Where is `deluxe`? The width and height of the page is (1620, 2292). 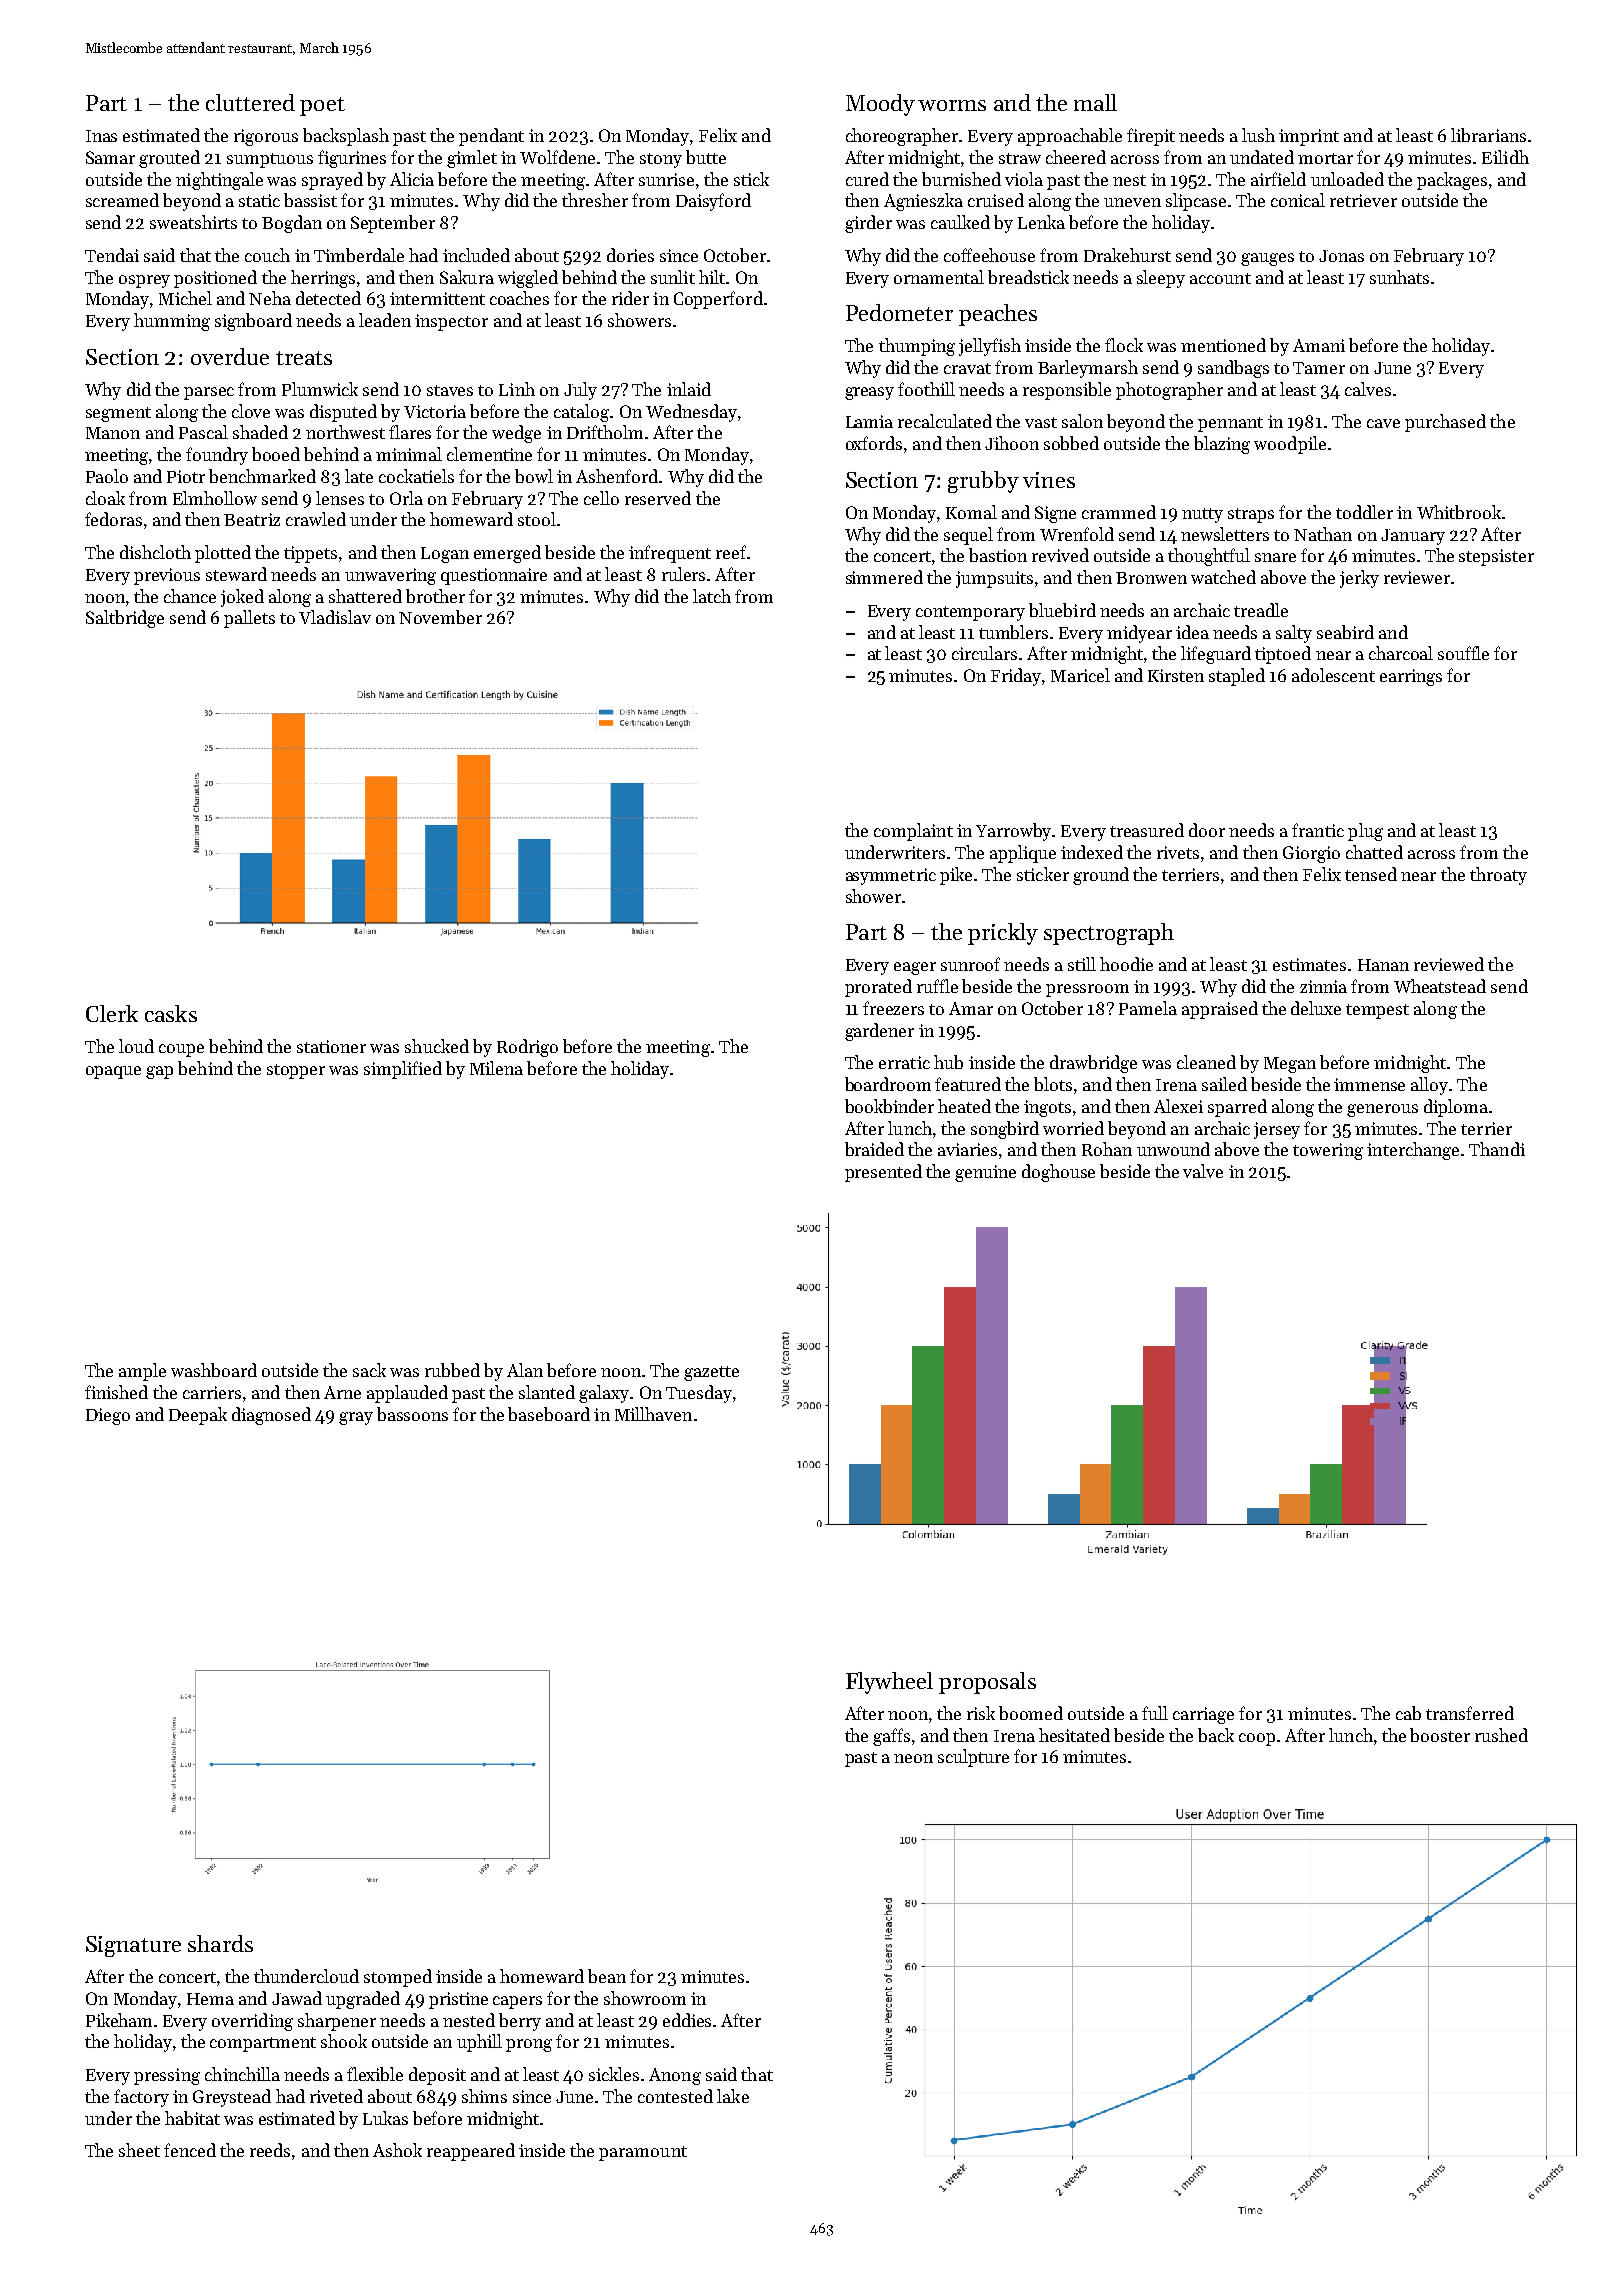
deluxe is located at coordinates (1316, 1008).
